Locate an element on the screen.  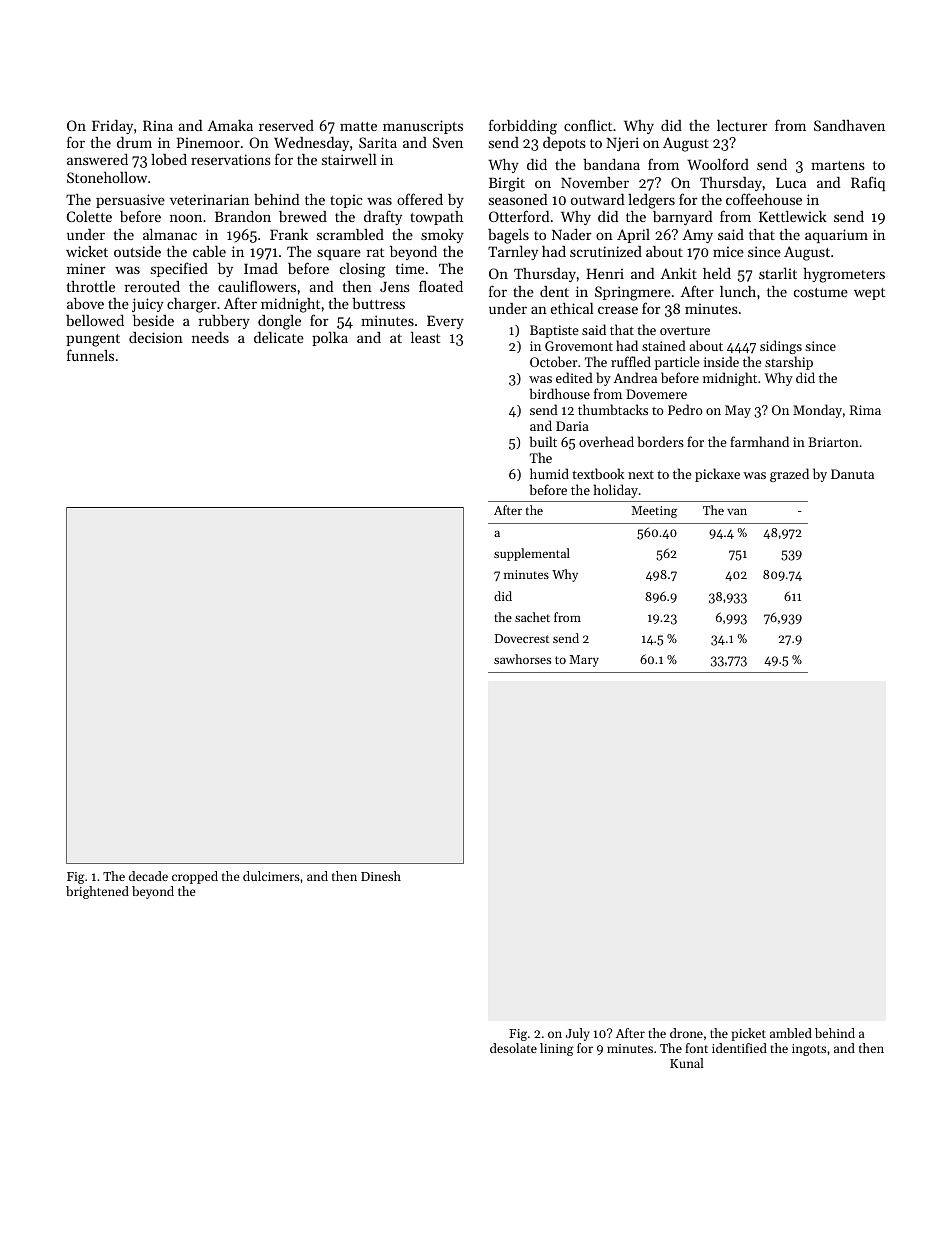
brightened is located at coordinates (97, 892).
